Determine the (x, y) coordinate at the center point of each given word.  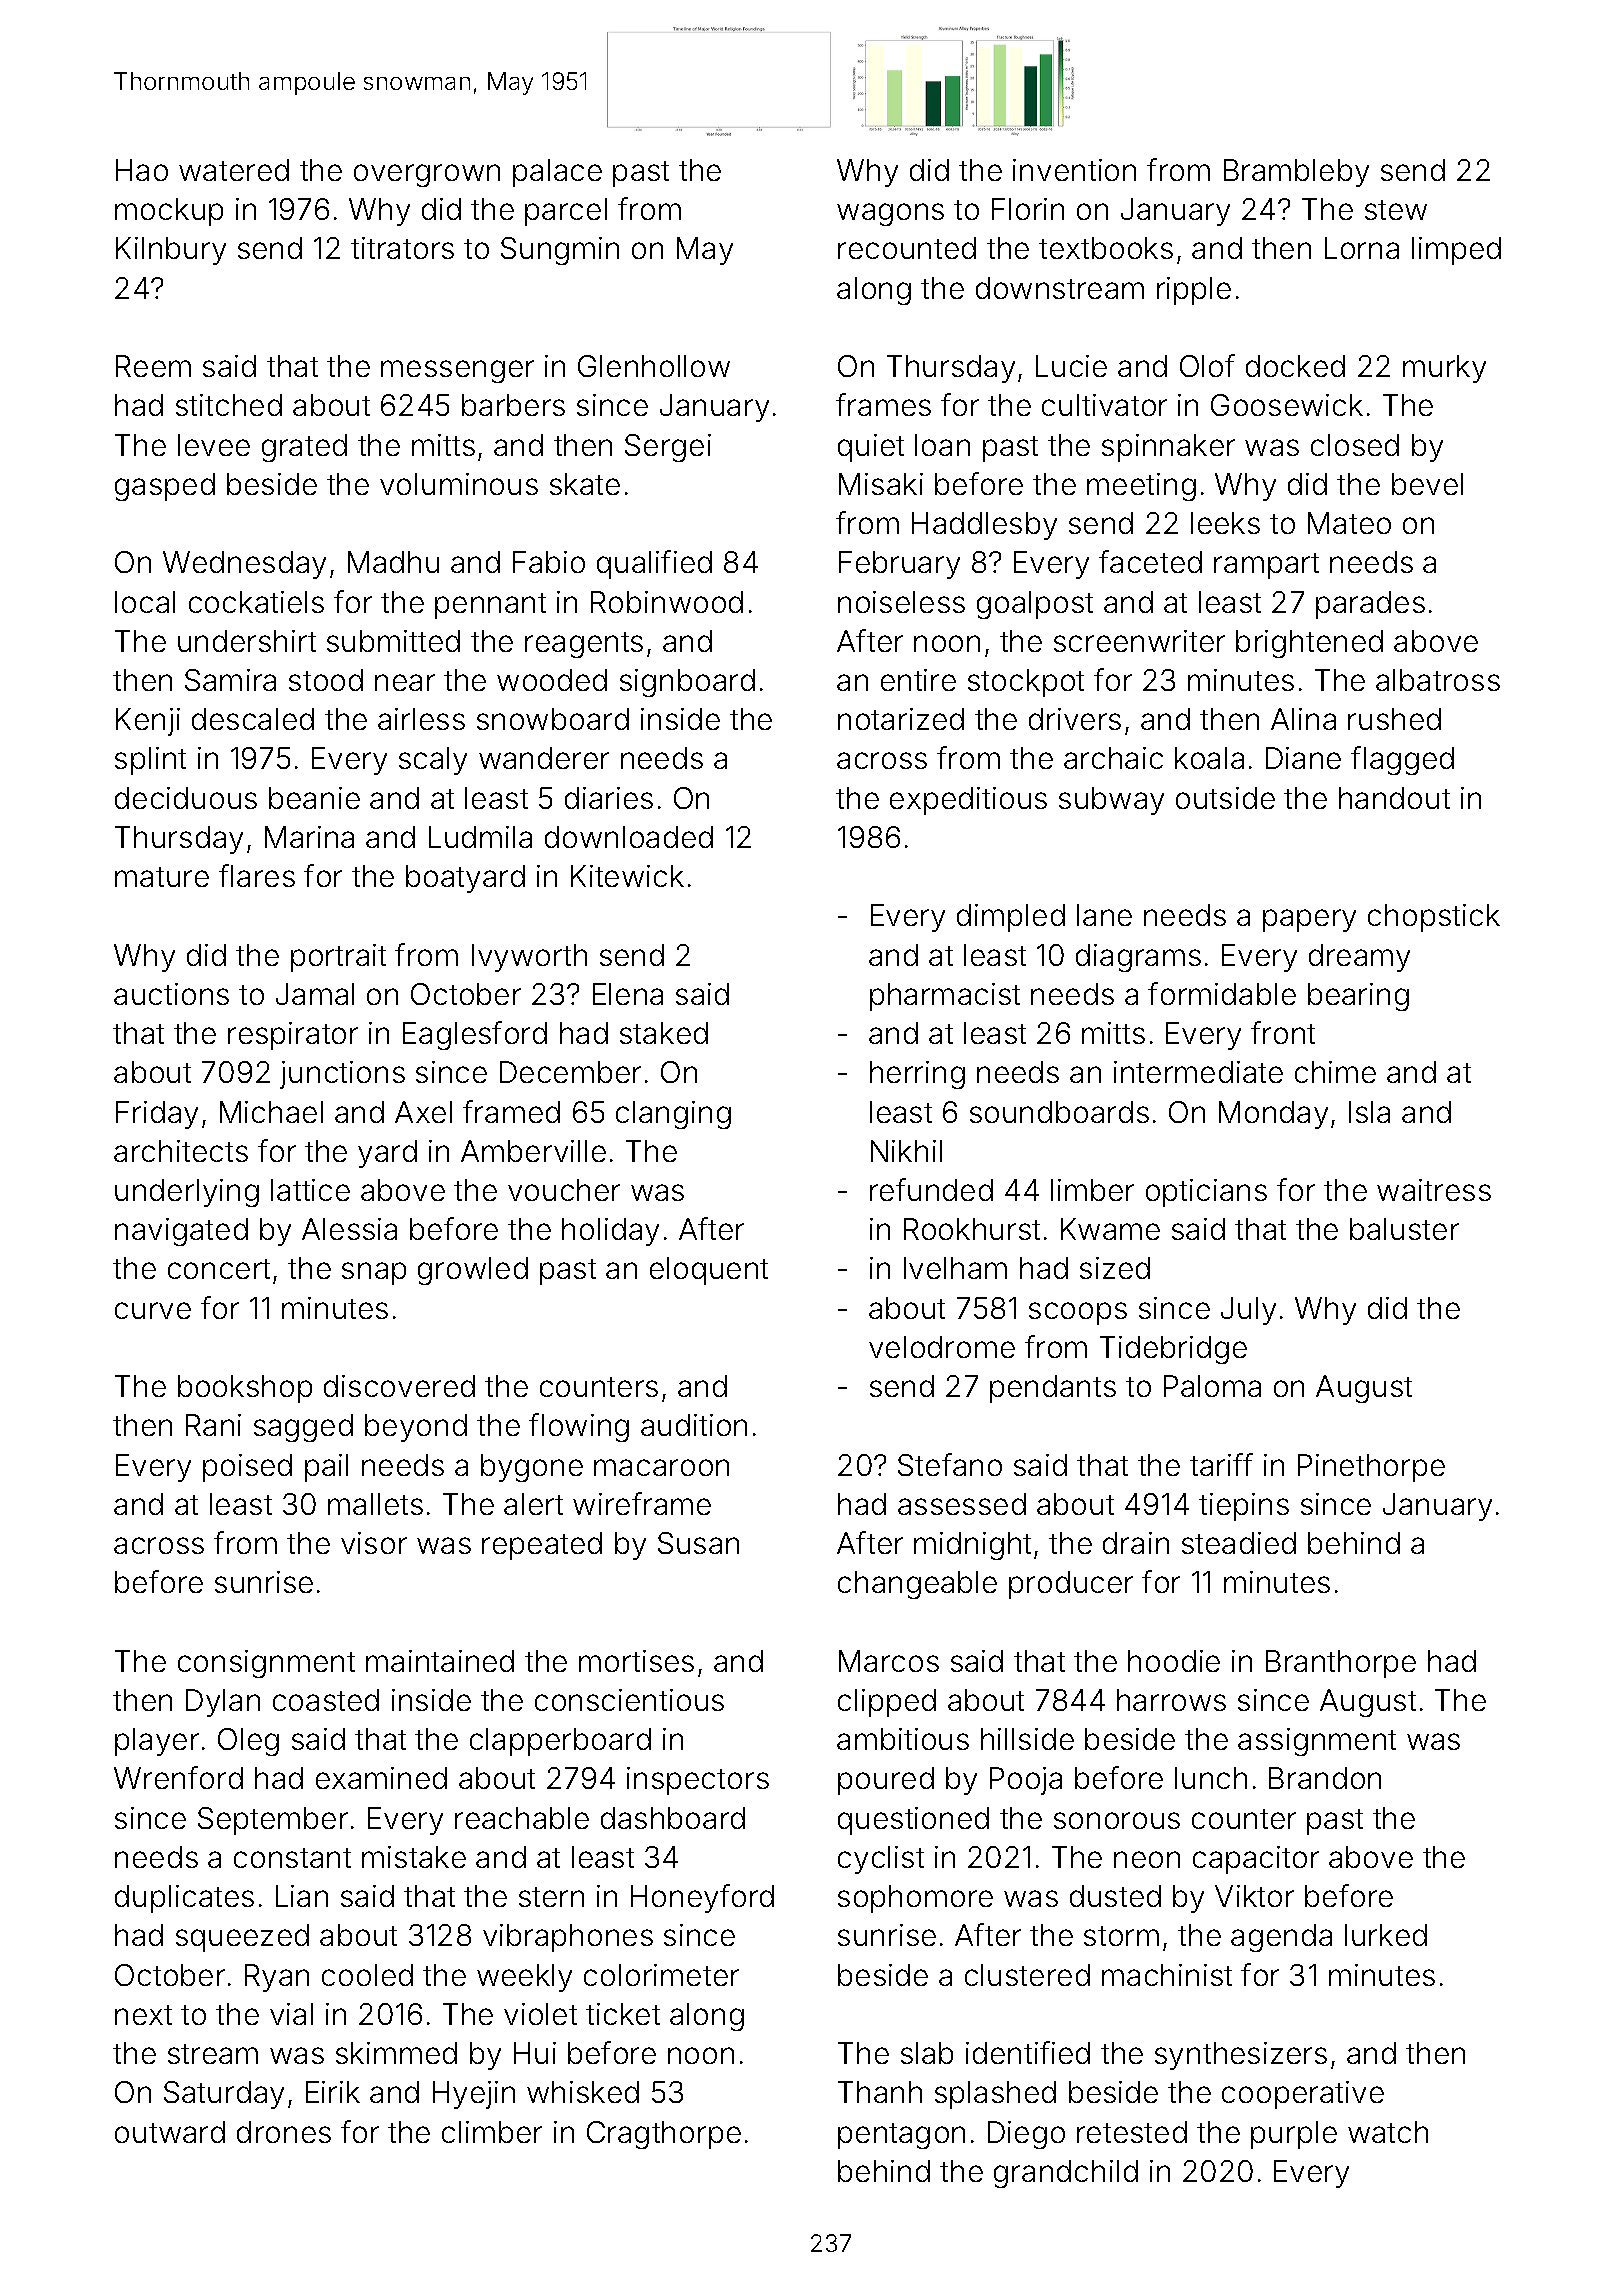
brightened (1309, 644)
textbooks (1106, 248)
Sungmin (560, 251)
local (145, 602)
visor (374, 1543)
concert (219, 1269)
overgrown (427, 175)
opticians (1206, 1193)
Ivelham (955, 1268)
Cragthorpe (664, 2135)
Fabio (549, 562)
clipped (887, 1703)
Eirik (333, 2092)
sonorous (1117, 1820)
